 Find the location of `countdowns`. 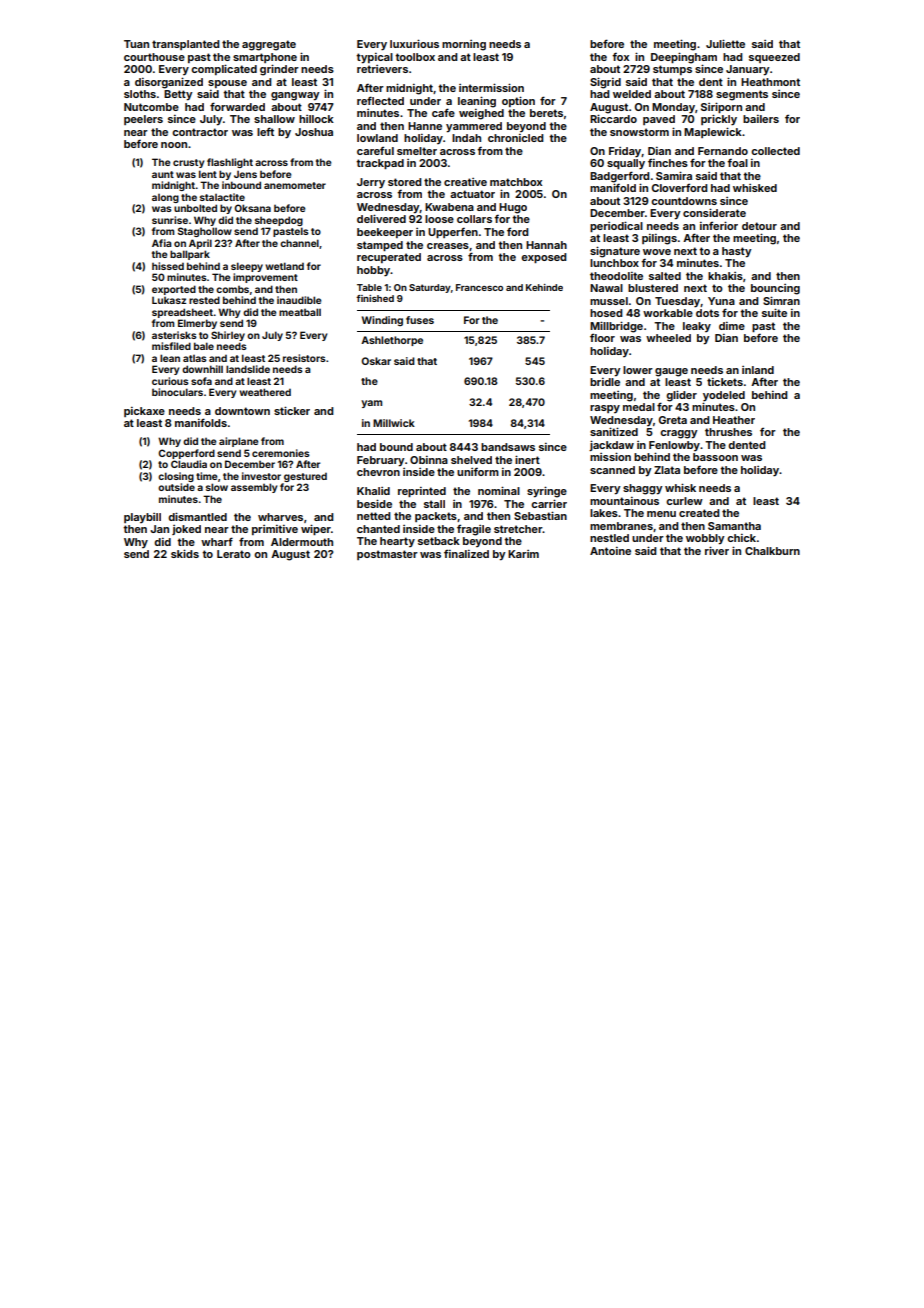

countdowns is located at coordinates (684, 201).
